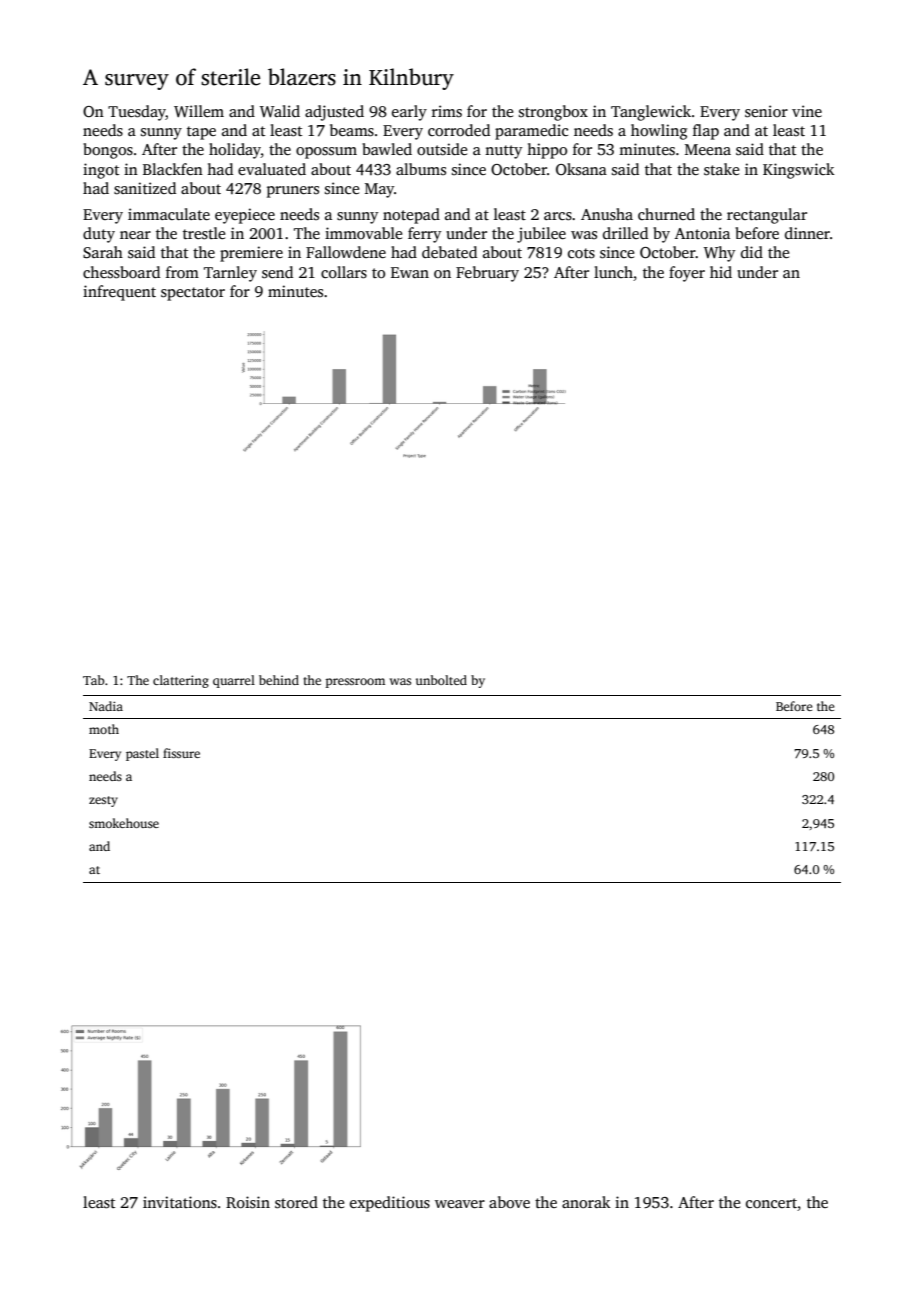 This image has height=1308, width=924. I want to click on quarrel, so click(234, 681).
